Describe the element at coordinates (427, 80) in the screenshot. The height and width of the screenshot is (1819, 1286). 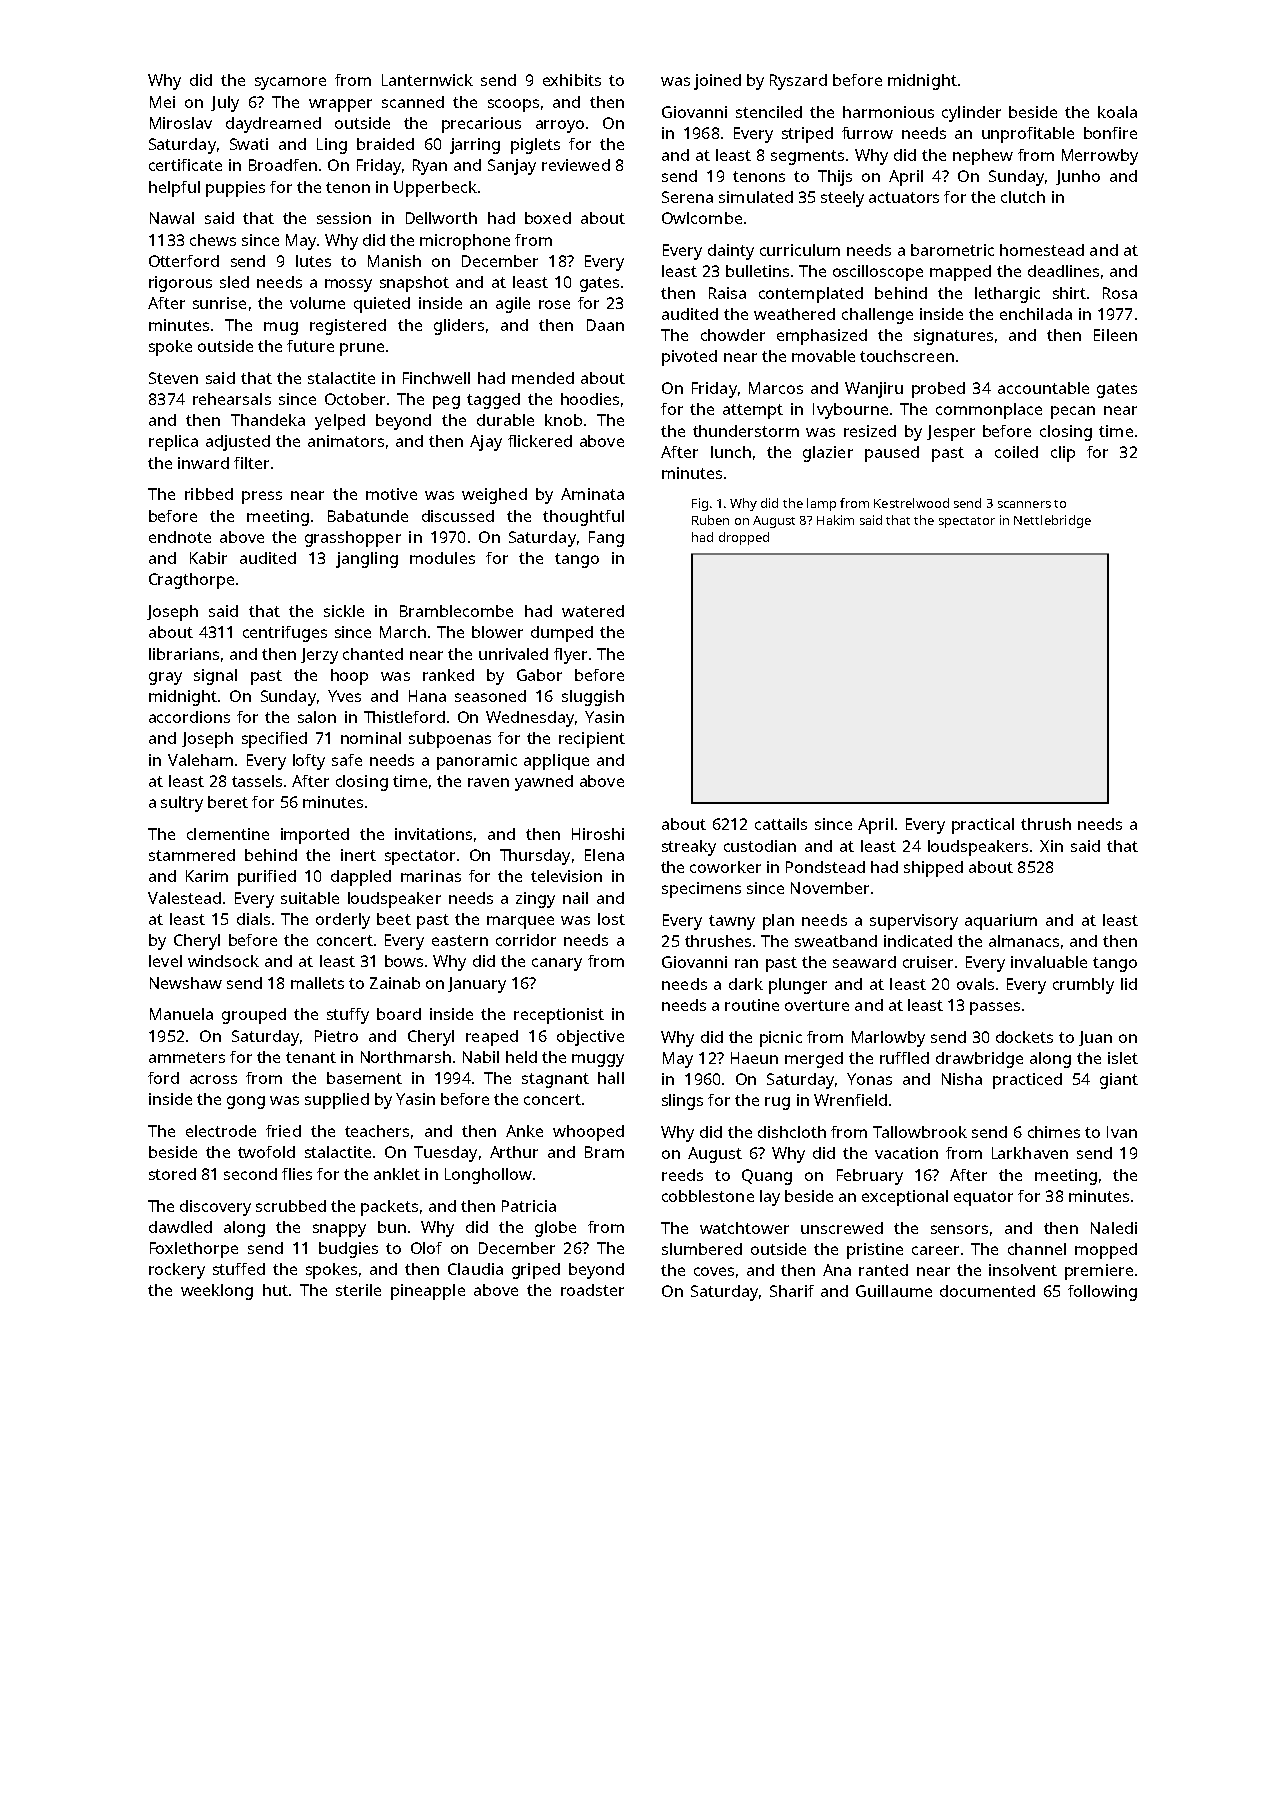
I see `Lanternwick` at that location.
